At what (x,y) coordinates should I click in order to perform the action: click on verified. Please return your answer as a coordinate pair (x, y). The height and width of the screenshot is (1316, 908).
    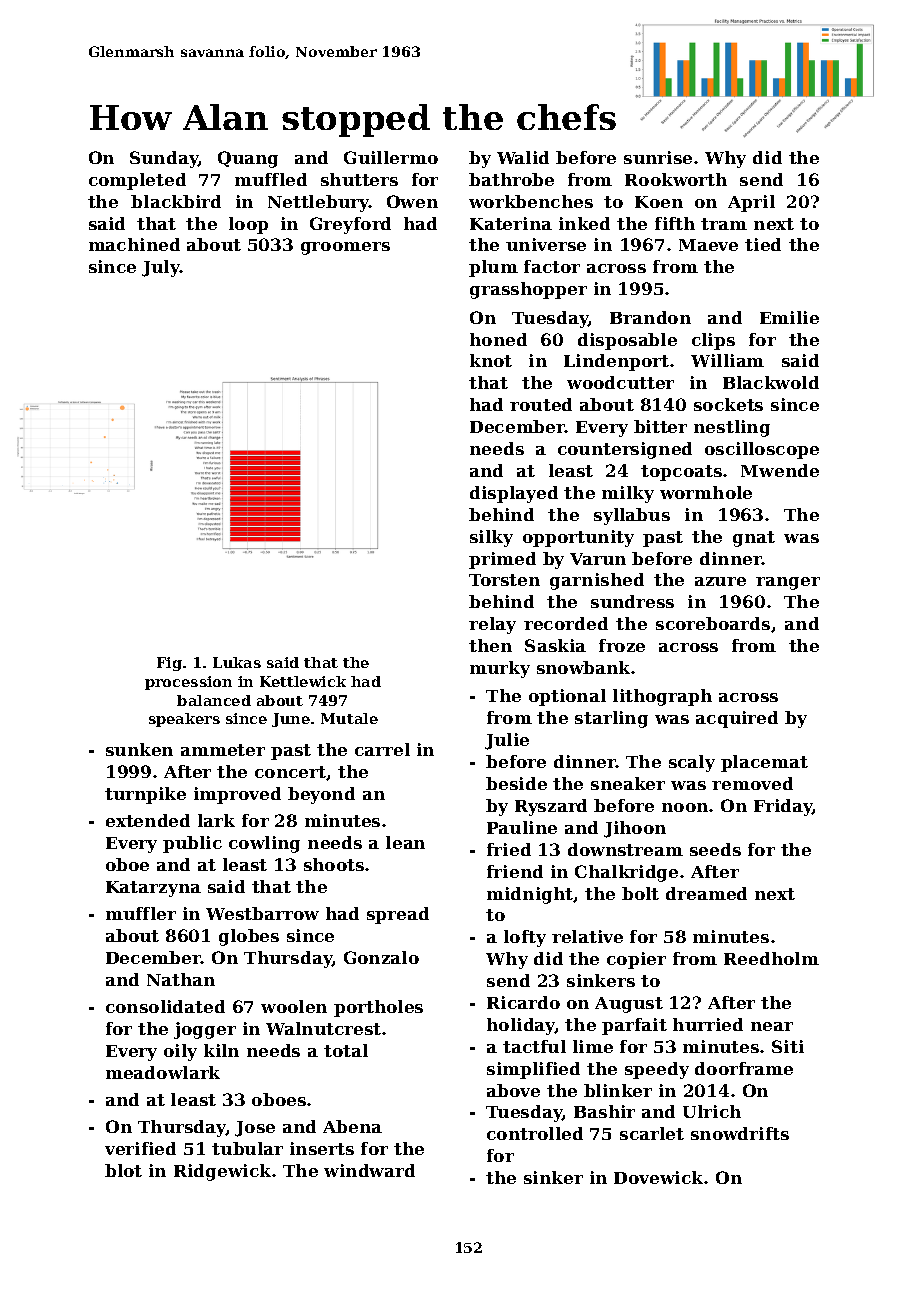
    Looking at the image, I should click on (140, 1148).
